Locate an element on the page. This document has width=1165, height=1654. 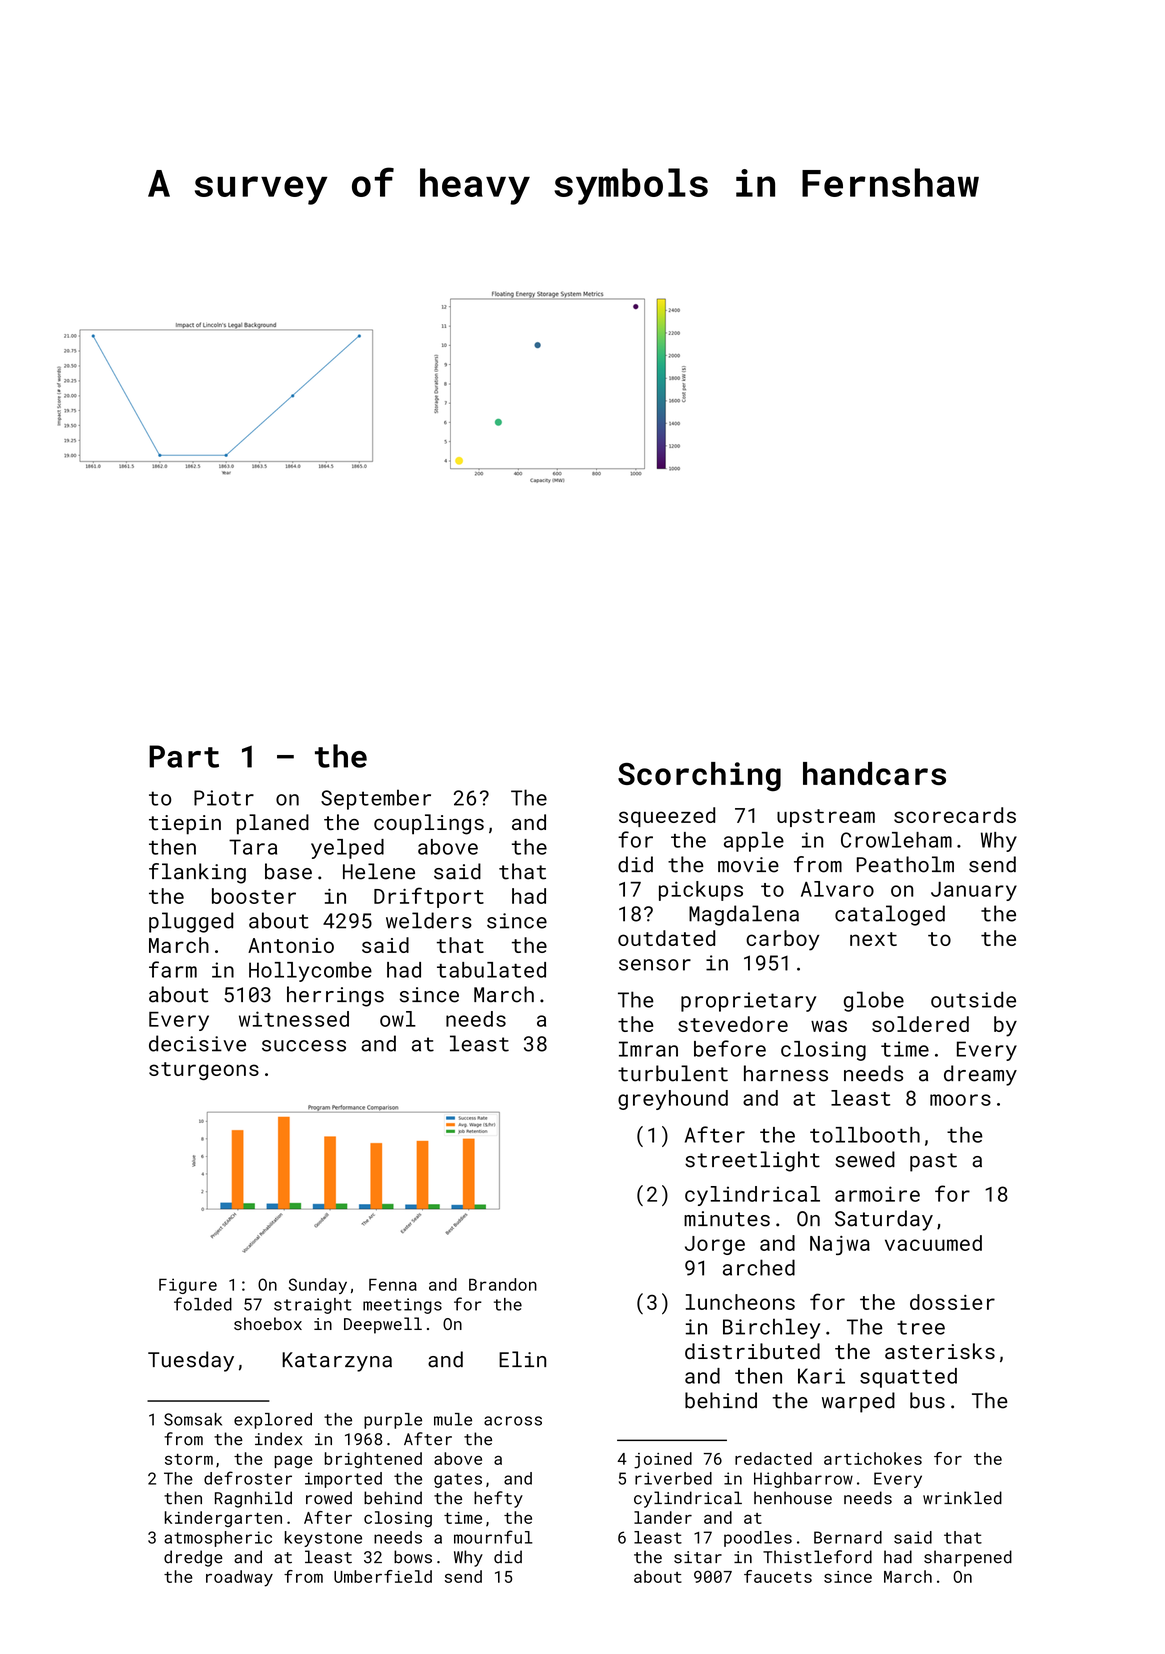
straight is located at coordinates (313, 1306).
